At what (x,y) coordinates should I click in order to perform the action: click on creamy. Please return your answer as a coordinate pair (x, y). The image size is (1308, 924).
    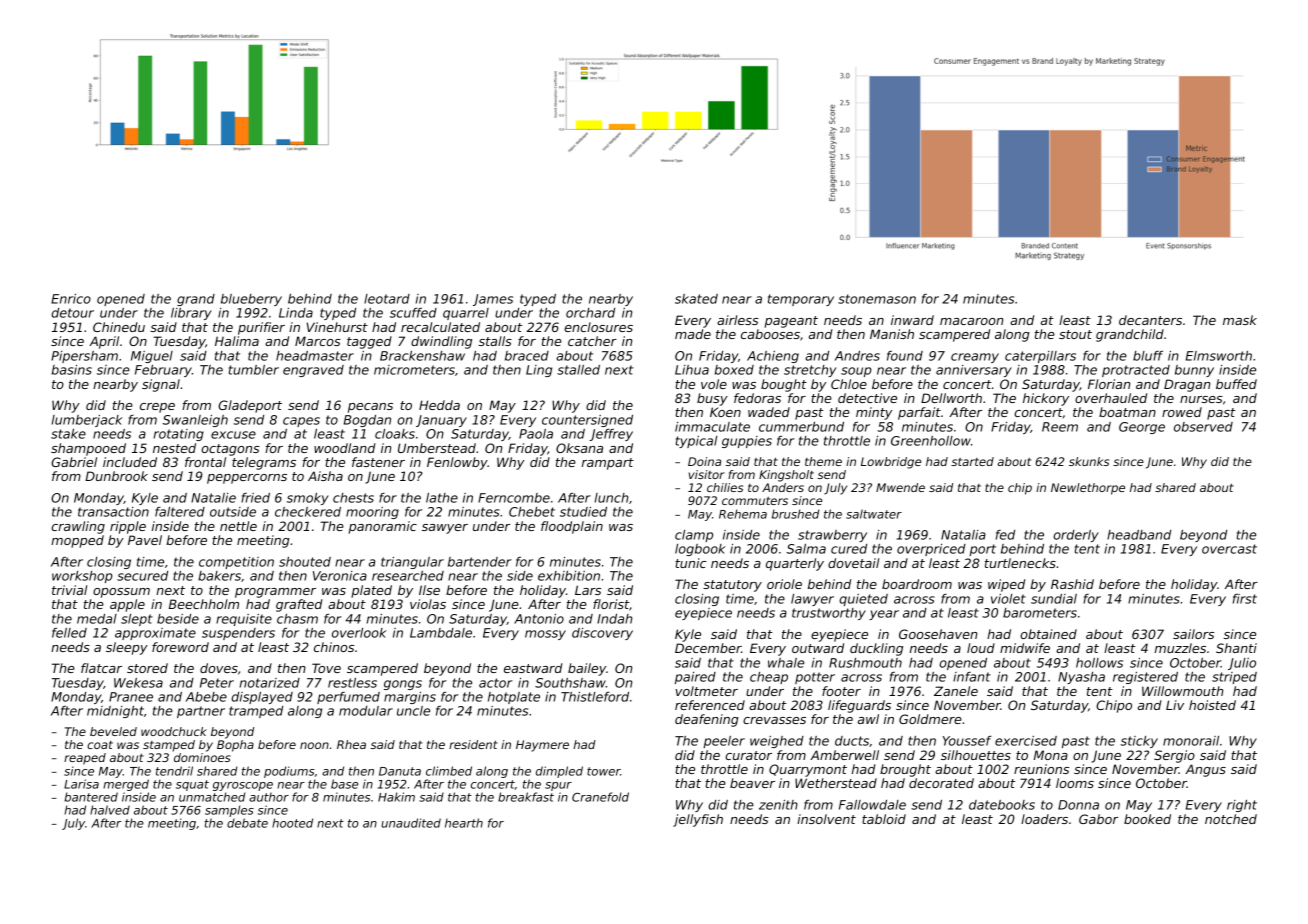
    Looking at the image, I should click on (975, 358).
